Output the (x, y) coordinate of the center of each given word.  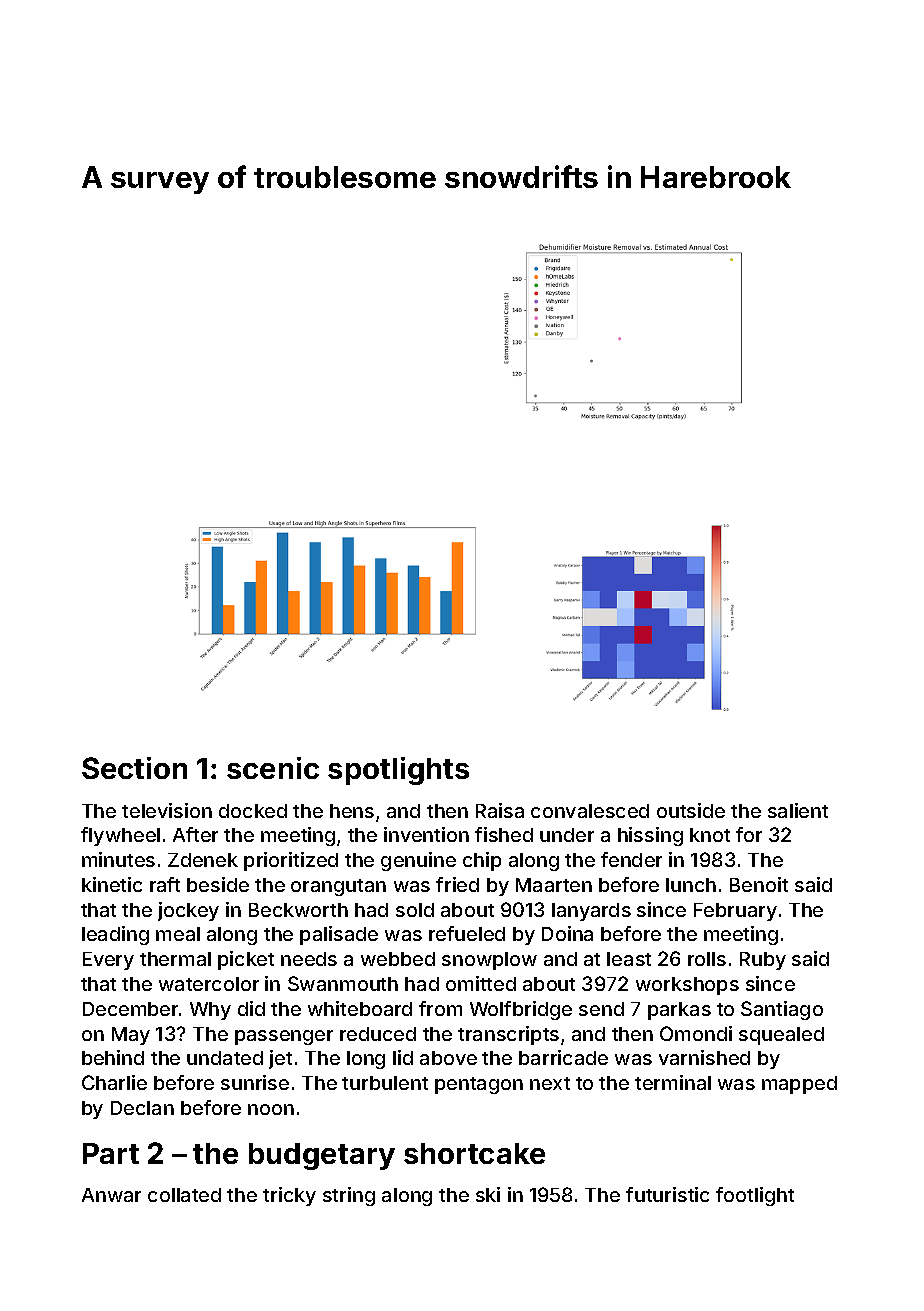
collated (184, 1195)
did (251, 1008)
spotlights (398, 771)
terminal (673, 1082)
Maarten (554, 885)
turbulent (385, 1083)
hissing (650, 836)
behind (113, 1057)
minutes (118, 859)
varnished (704, 1057)
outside (691, 810)
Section (134, 768)
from (440, 1008)
